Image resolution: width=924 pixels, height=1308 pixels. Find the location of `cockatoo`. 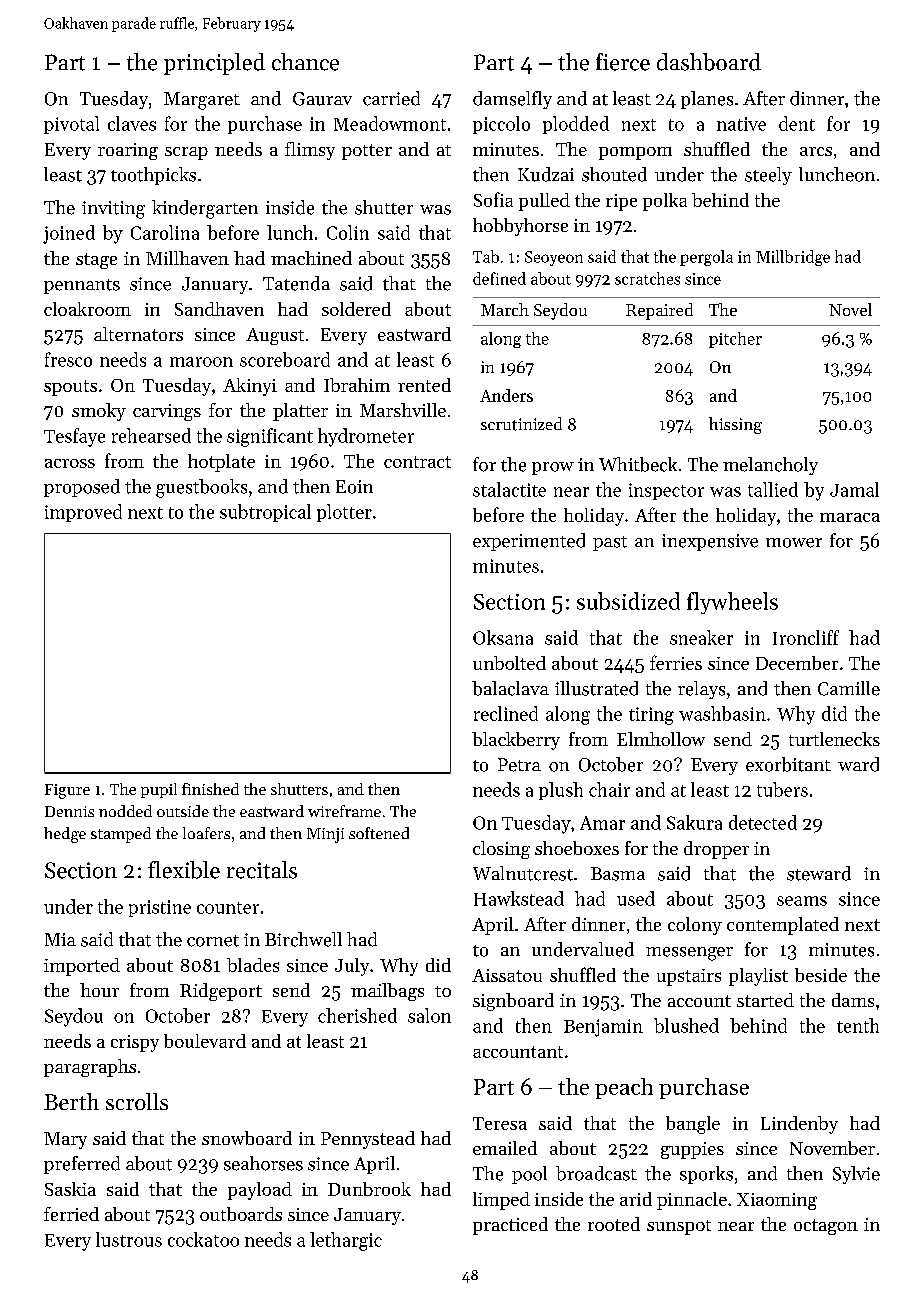

cockatoo is located at coordinates (203, 1239).
